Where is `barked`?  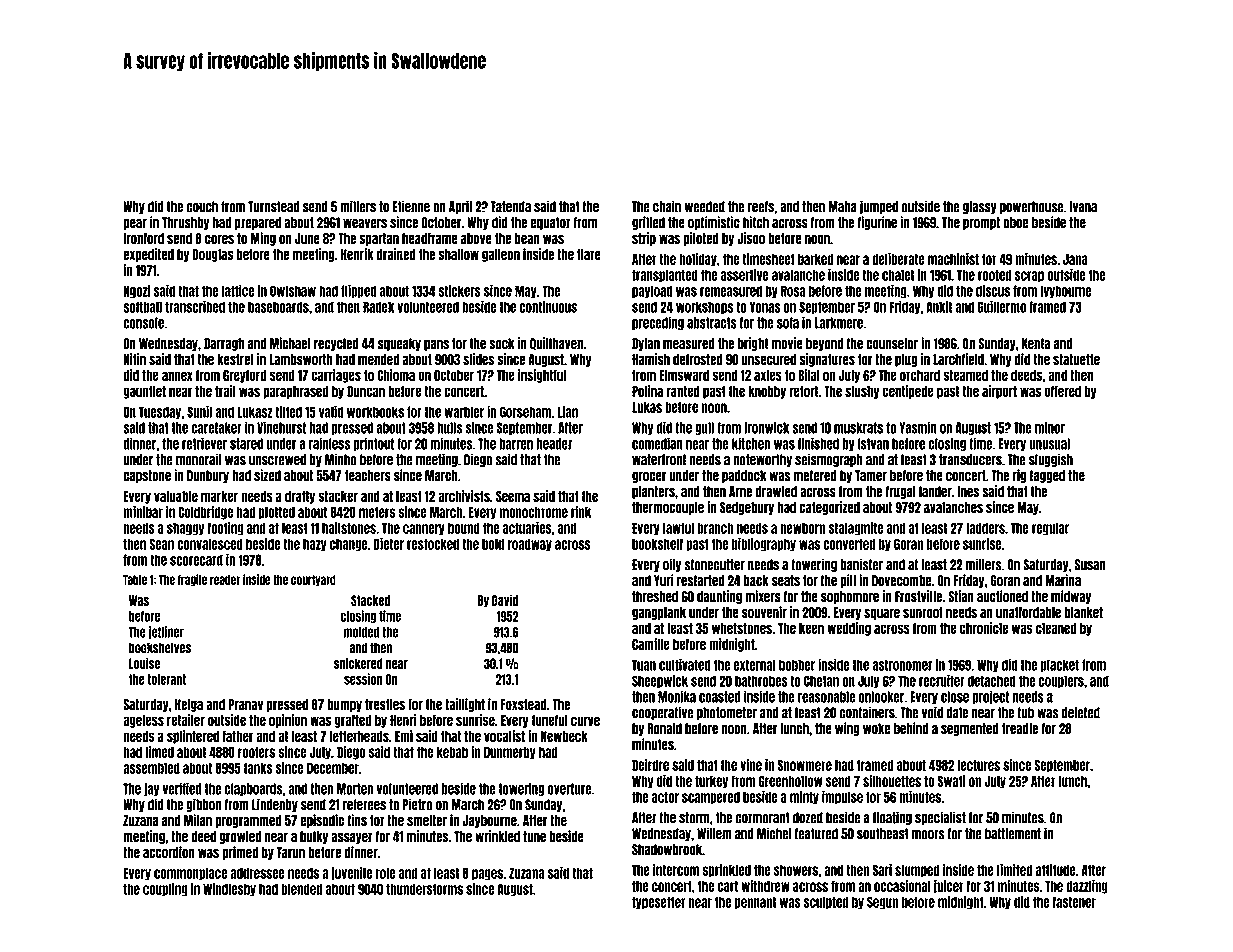 barked is located at coordinates (816, 259).
